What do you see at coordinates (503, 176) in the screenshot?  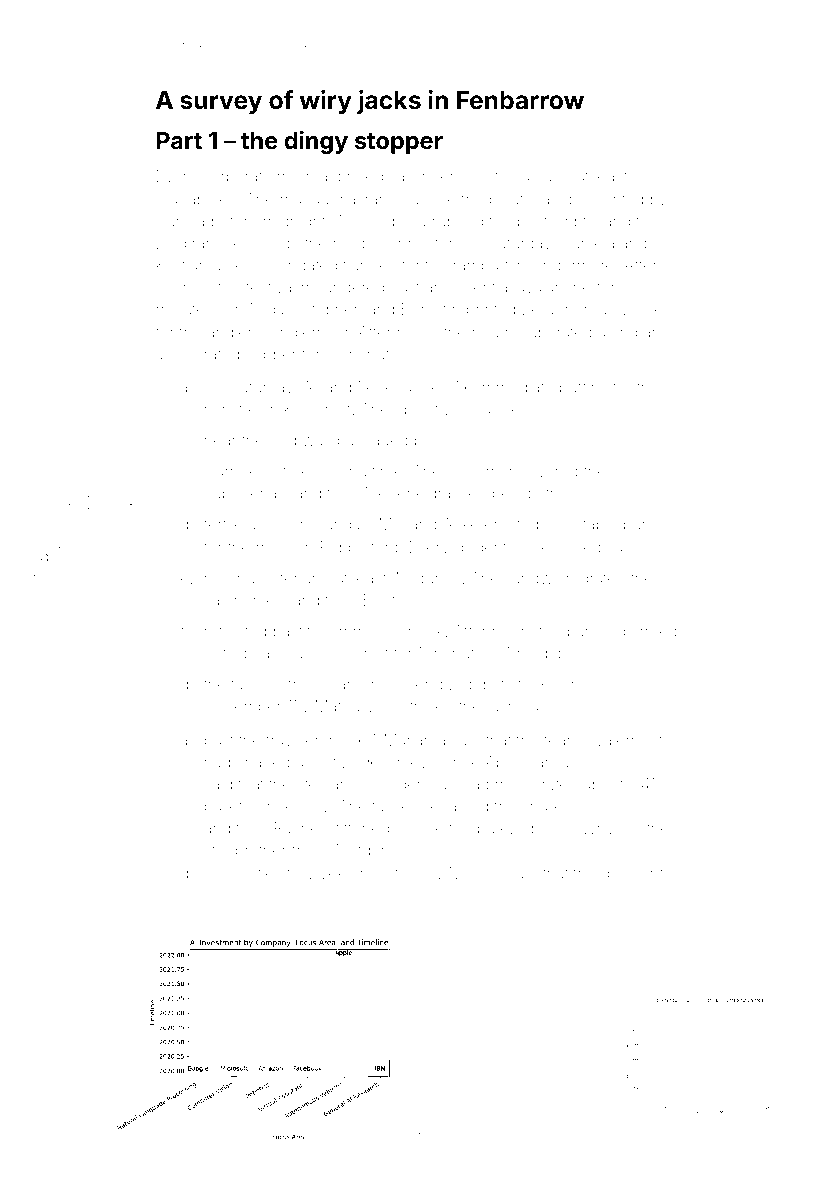 I see `custodian` at bounding box center [503, 176].
